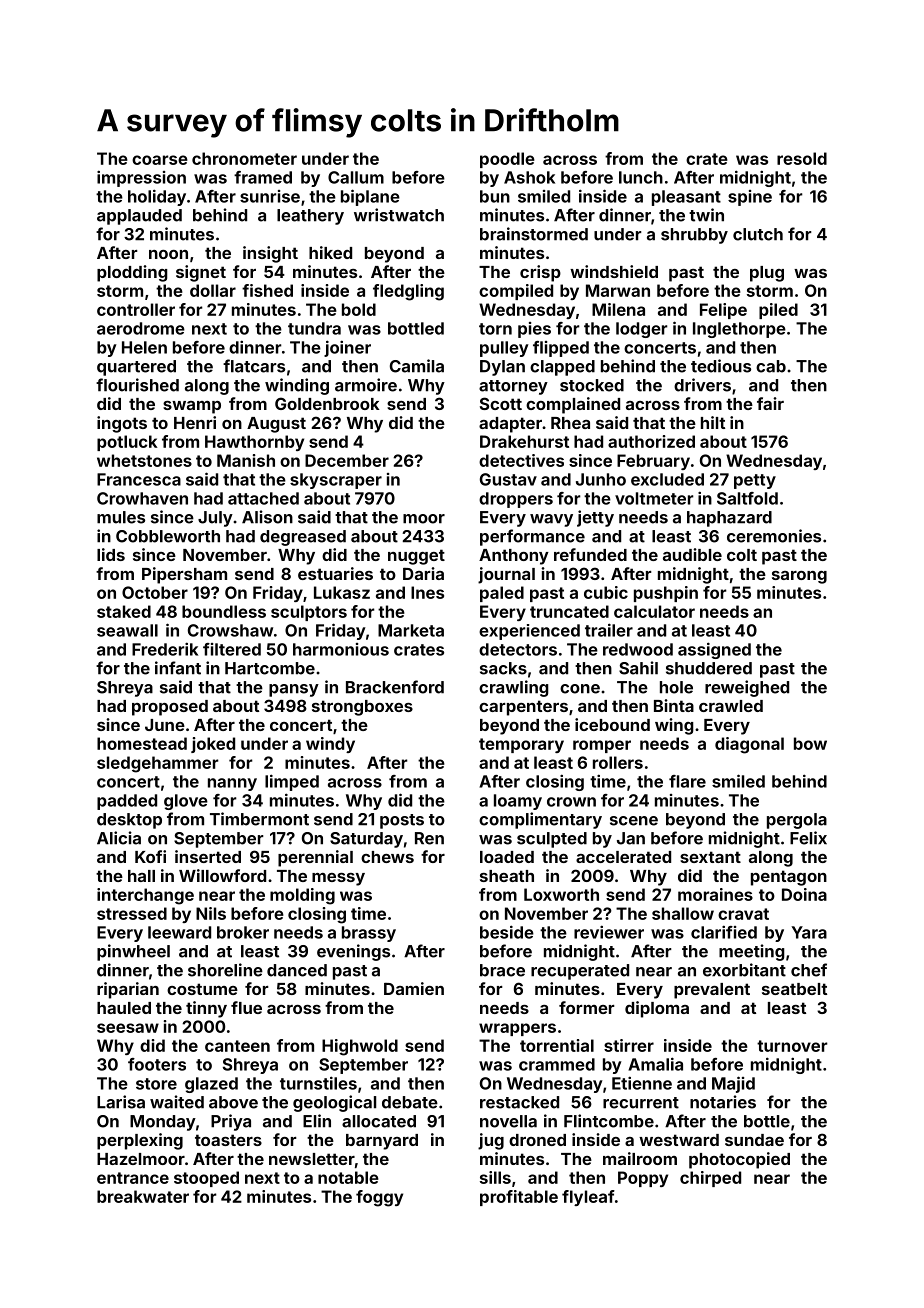 The image size is (924, 1308). I want to click on fished, so click(267, 290).
